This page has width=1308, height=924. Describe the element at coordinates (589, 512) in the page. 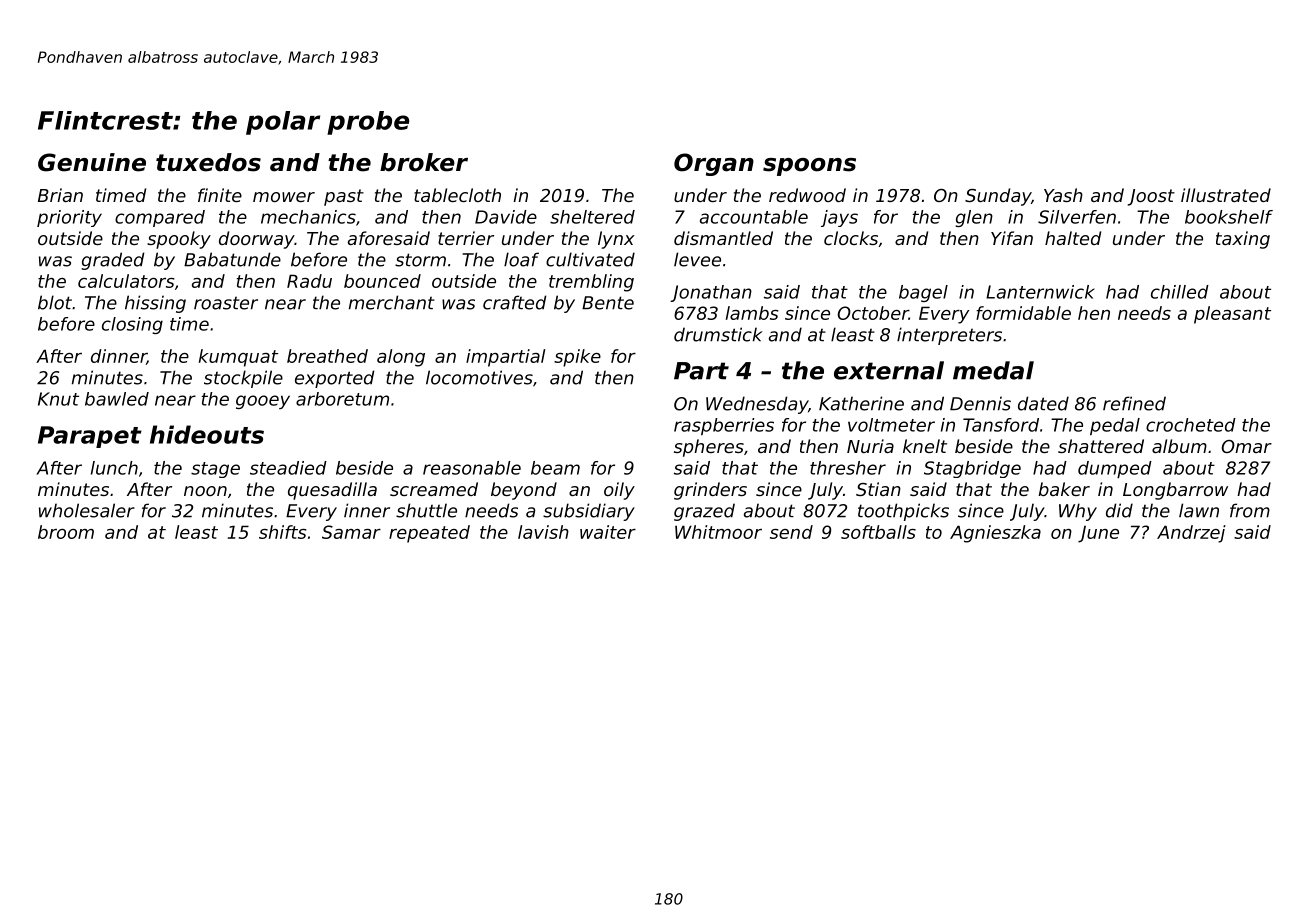

I see `subsidiary` at that location.
